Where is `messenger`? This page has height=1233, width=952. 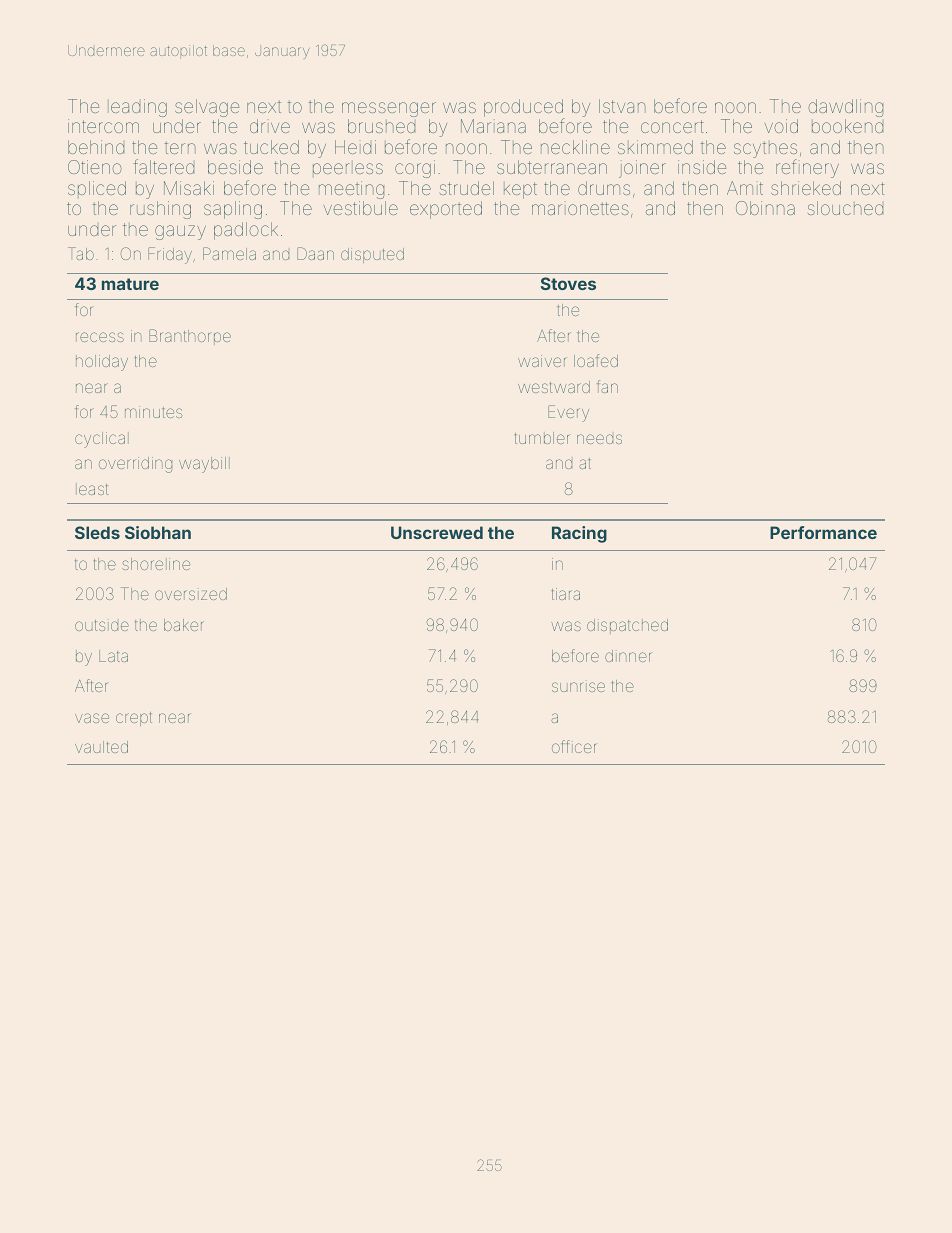
messenger is located at coordinates (389, 109).
